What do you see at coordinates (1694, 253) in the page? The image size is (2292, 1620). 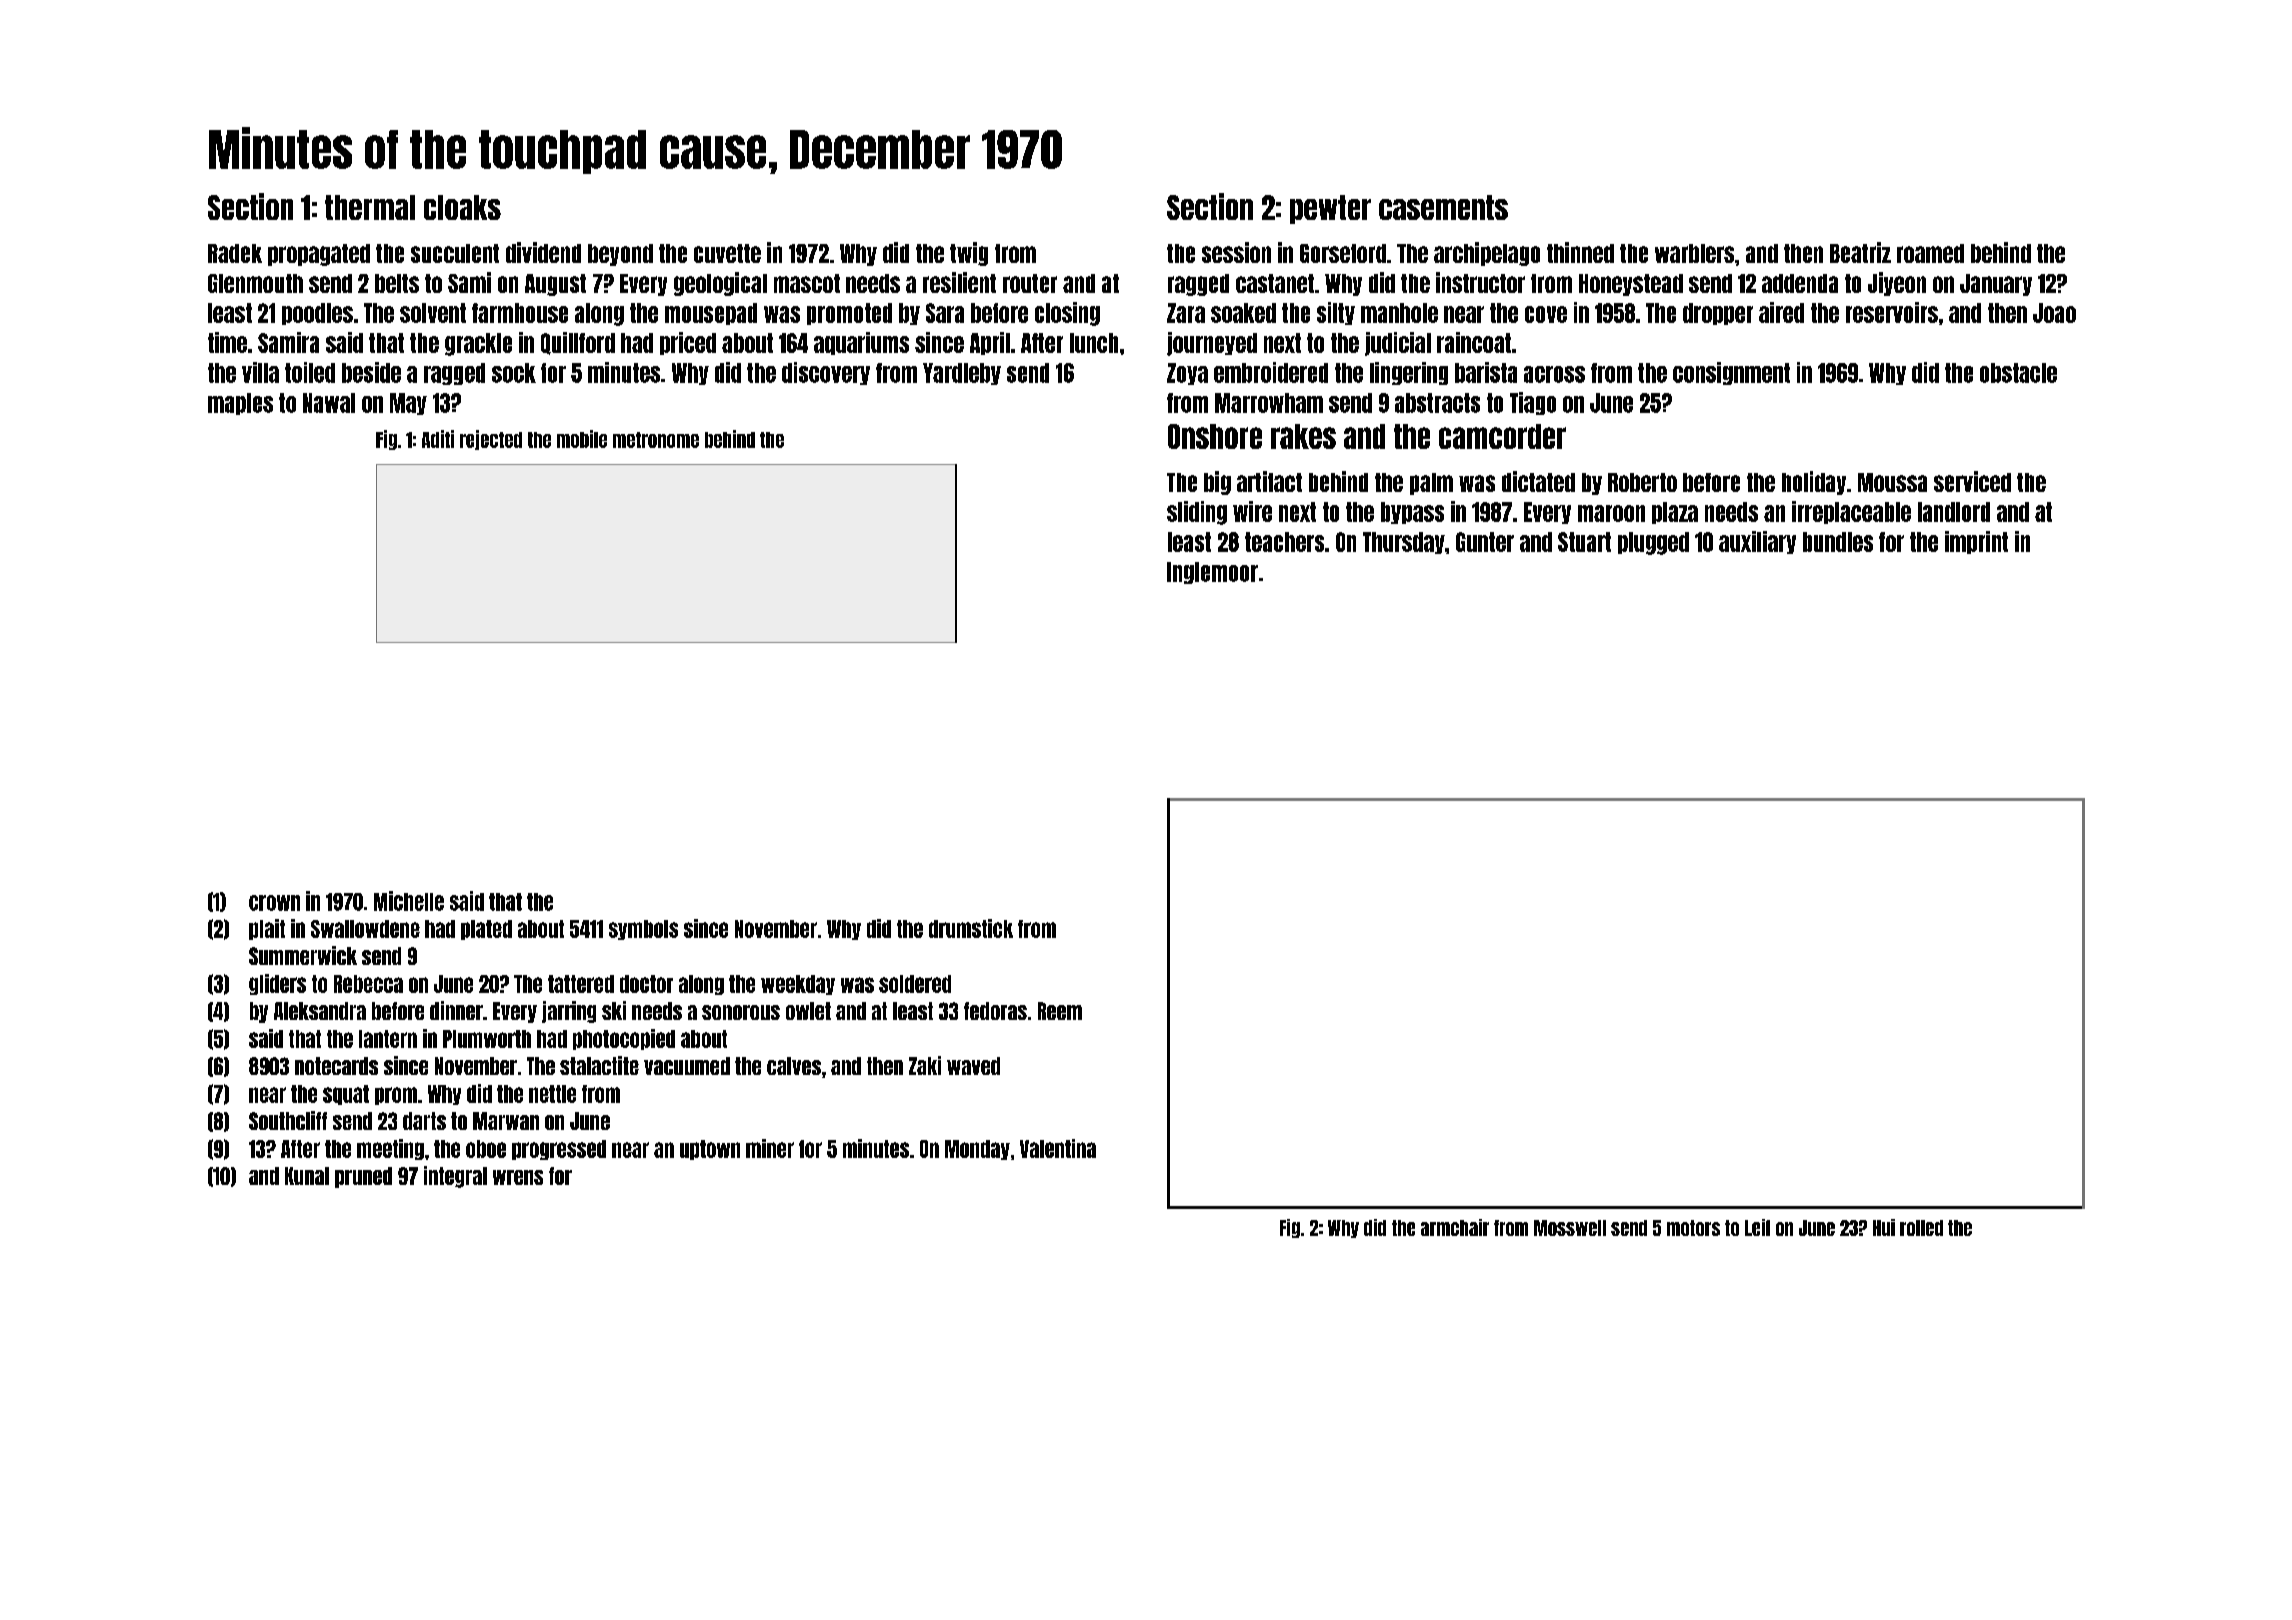 I see `warblers` at bounding box center [1694, 253].
